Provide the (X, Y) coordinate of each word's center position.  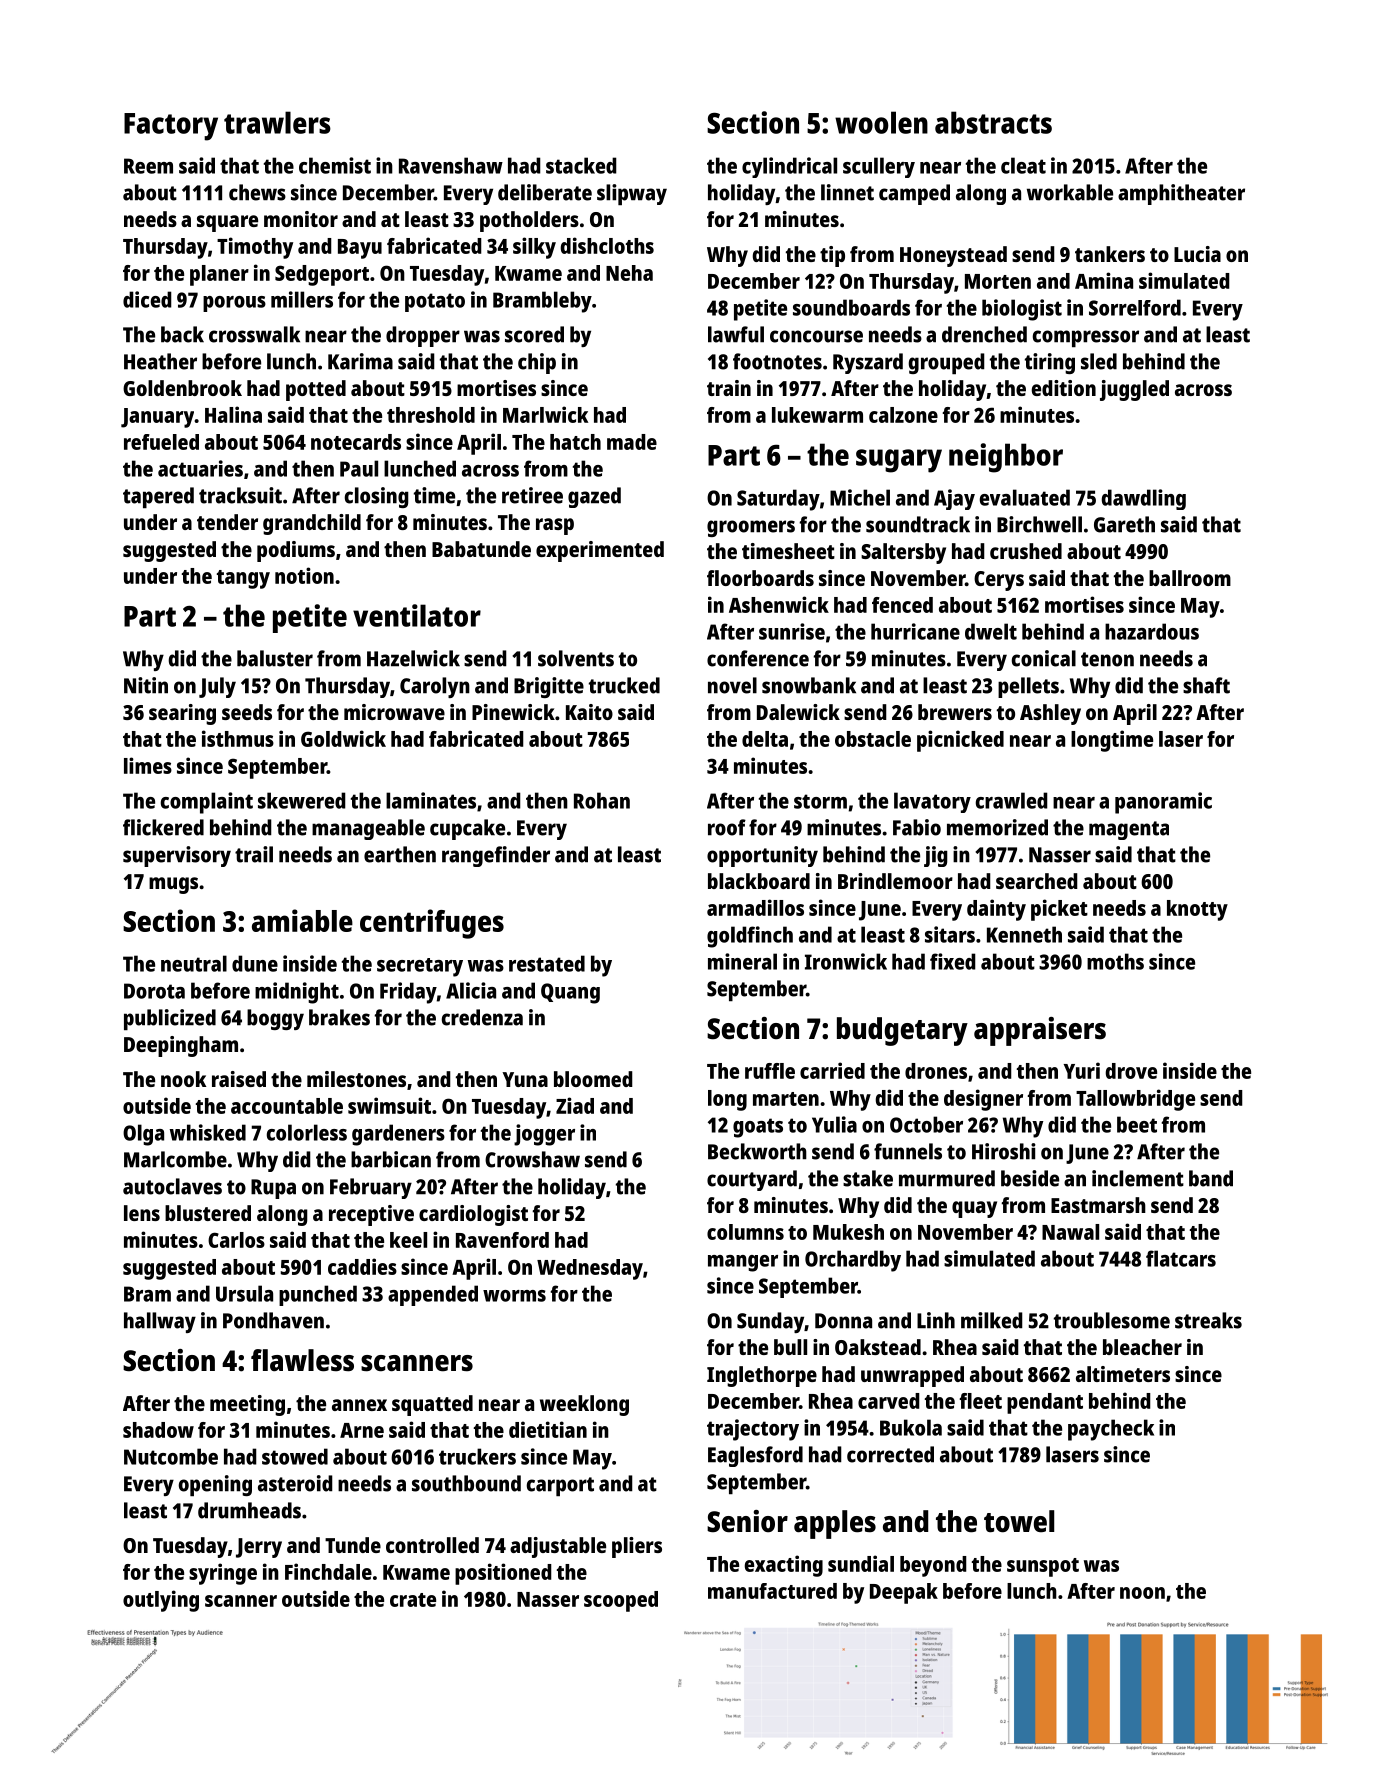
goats (758, 1128)
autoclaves (172, 1186)
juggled (1134, 390)
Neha (629, 273)
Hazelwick (413, 658)
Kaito (589, 712)
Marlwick (545, 414)
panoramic (1163, 803)
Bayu (360, 249)
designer (983, 1100)
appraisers (1040, 1031)
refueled (161, 442)
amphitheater (1181, 194)
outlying (161, 1601)
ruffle (770, 1071)
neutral (194, 963)
